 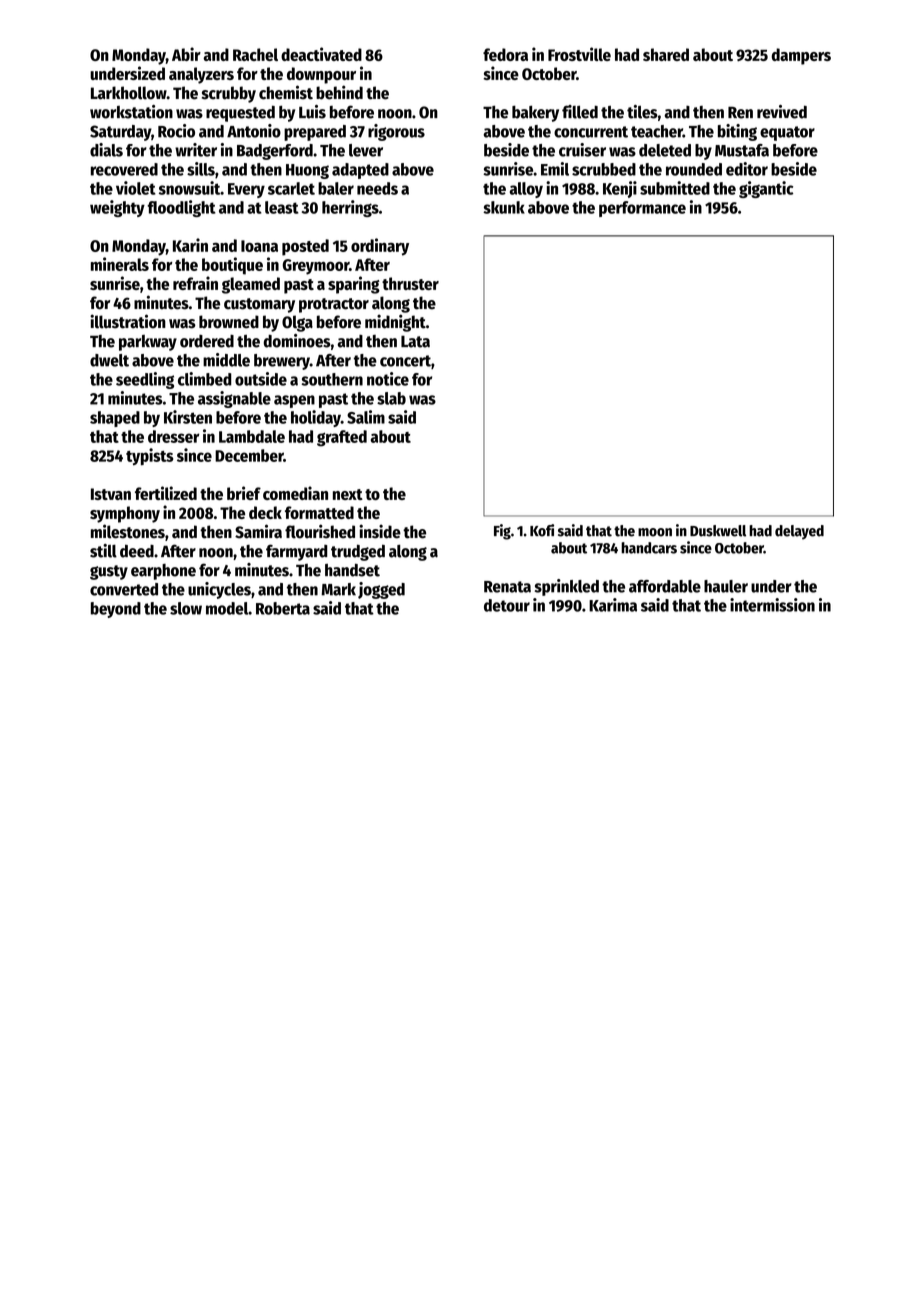 What do you see at coordinates (283, 608) in the page?
I see `Roberta` at bounding box center [283, 608].
